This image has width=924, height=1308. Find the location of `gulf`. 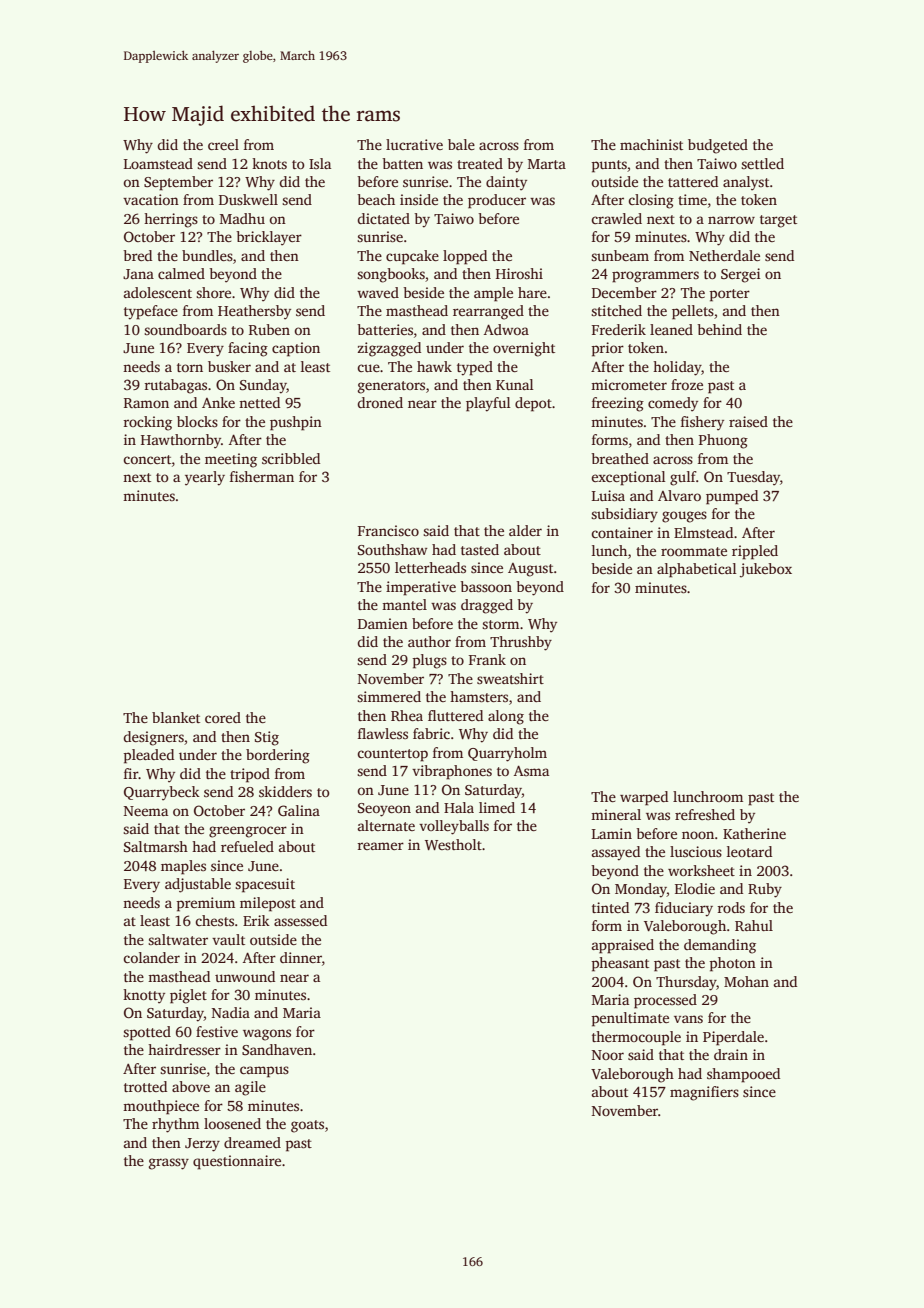

gulf is located at coordinates (683, 478).
